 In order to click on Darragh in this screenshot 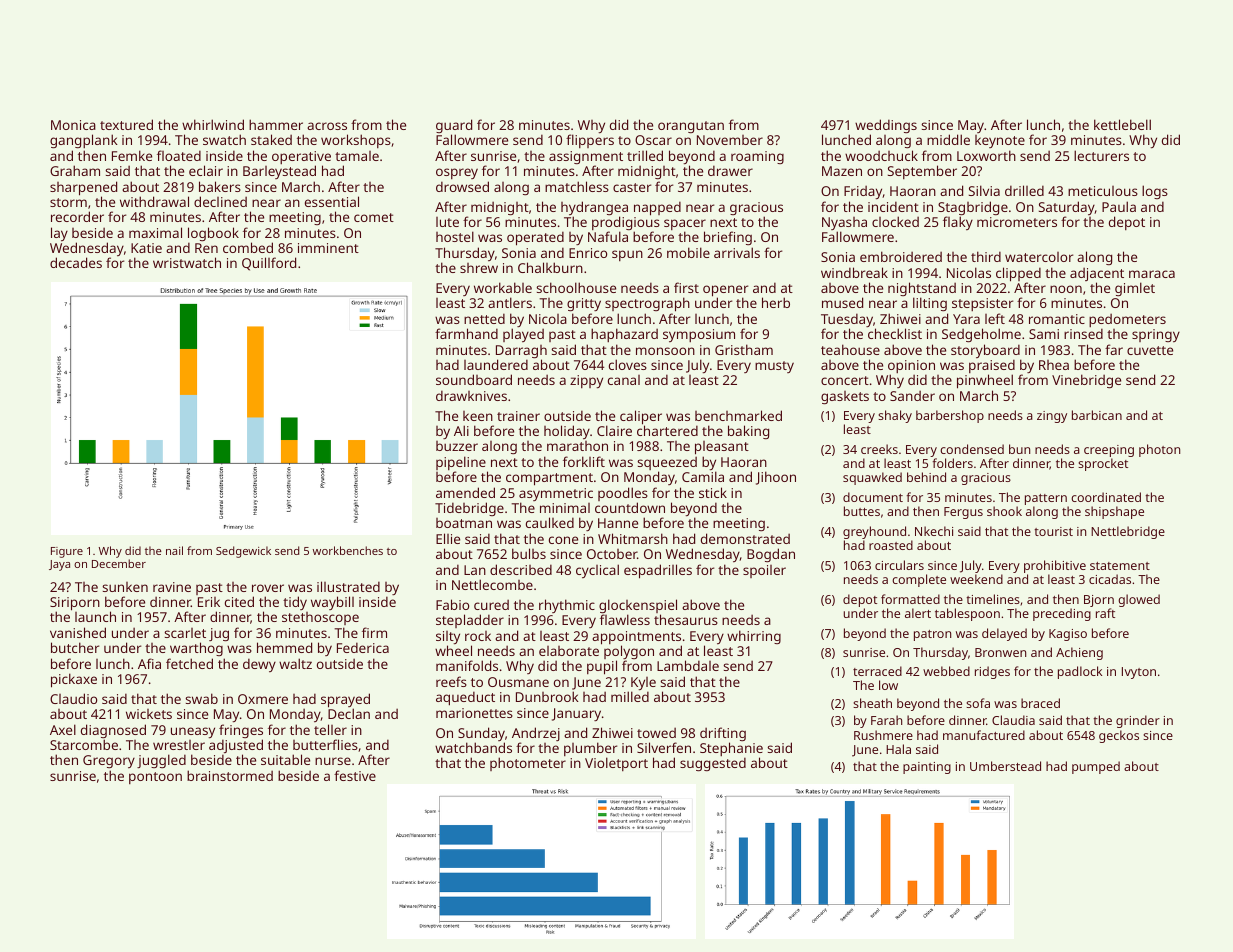, I will do `click(521, 351)`.
